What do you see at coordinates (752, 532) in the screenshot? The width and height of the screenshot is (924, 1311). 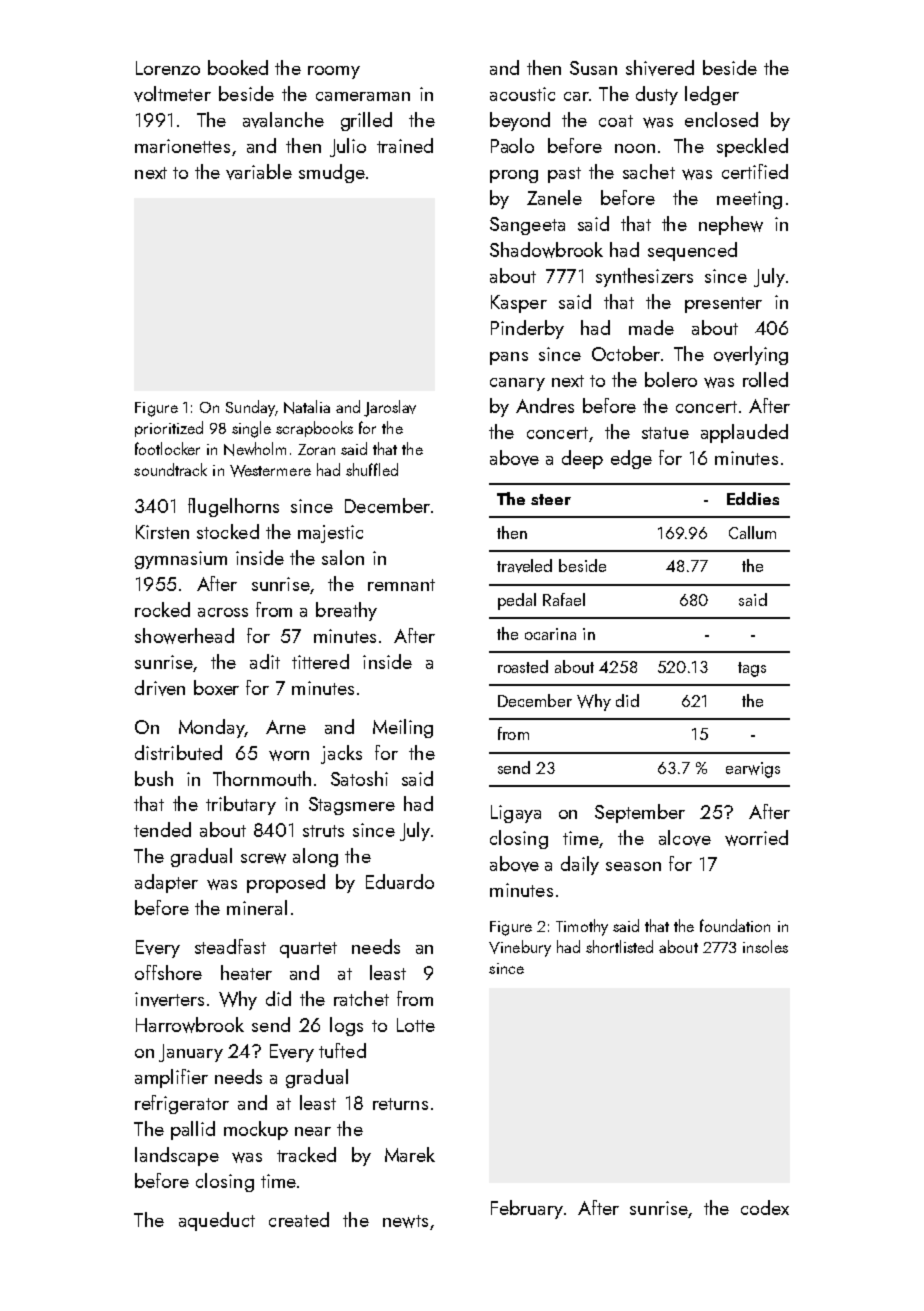 I see `Callum` at bounding box center [752, 532].
